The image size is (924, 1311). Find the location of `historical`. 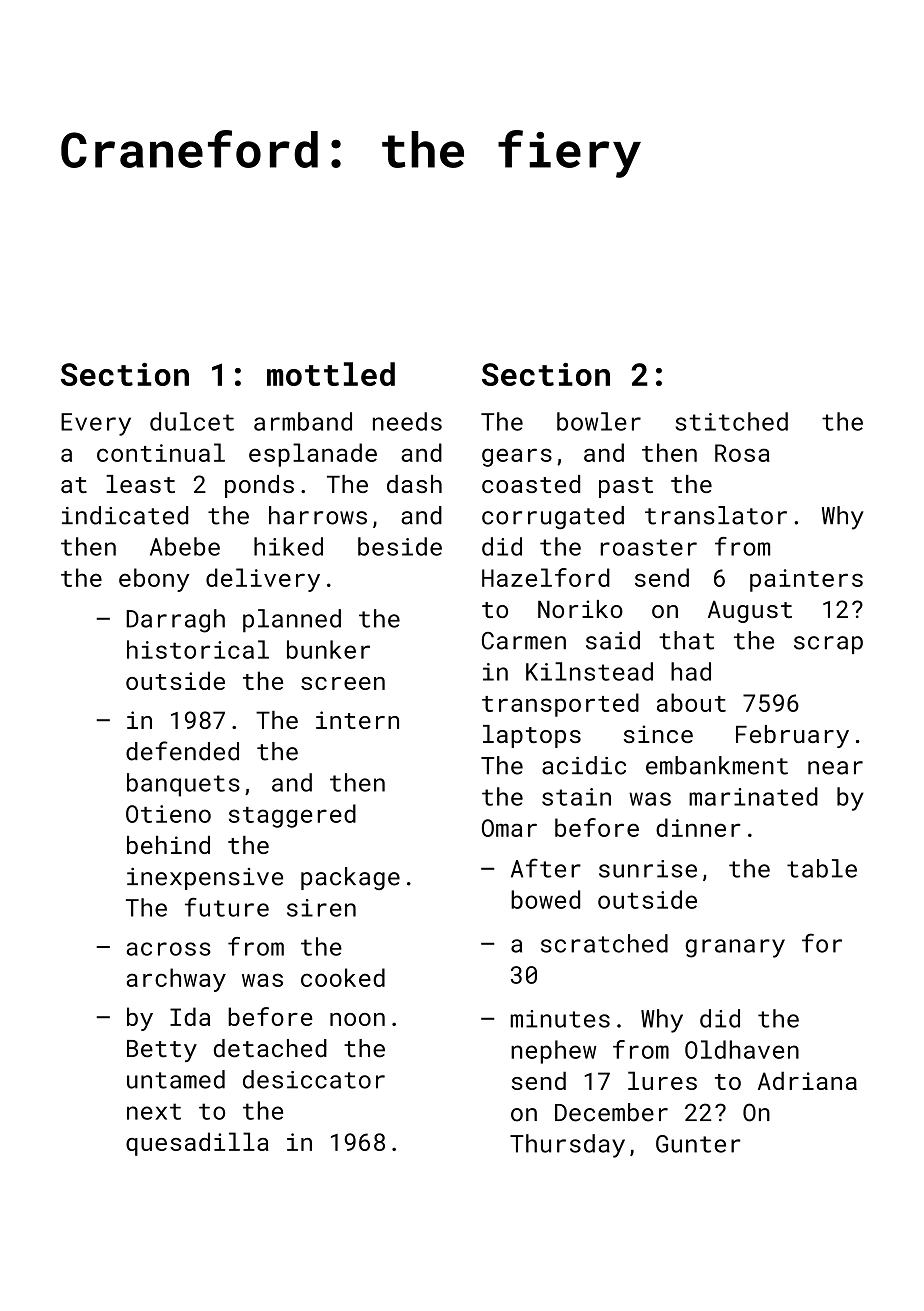

historical is located at coordinates (198, 649).
